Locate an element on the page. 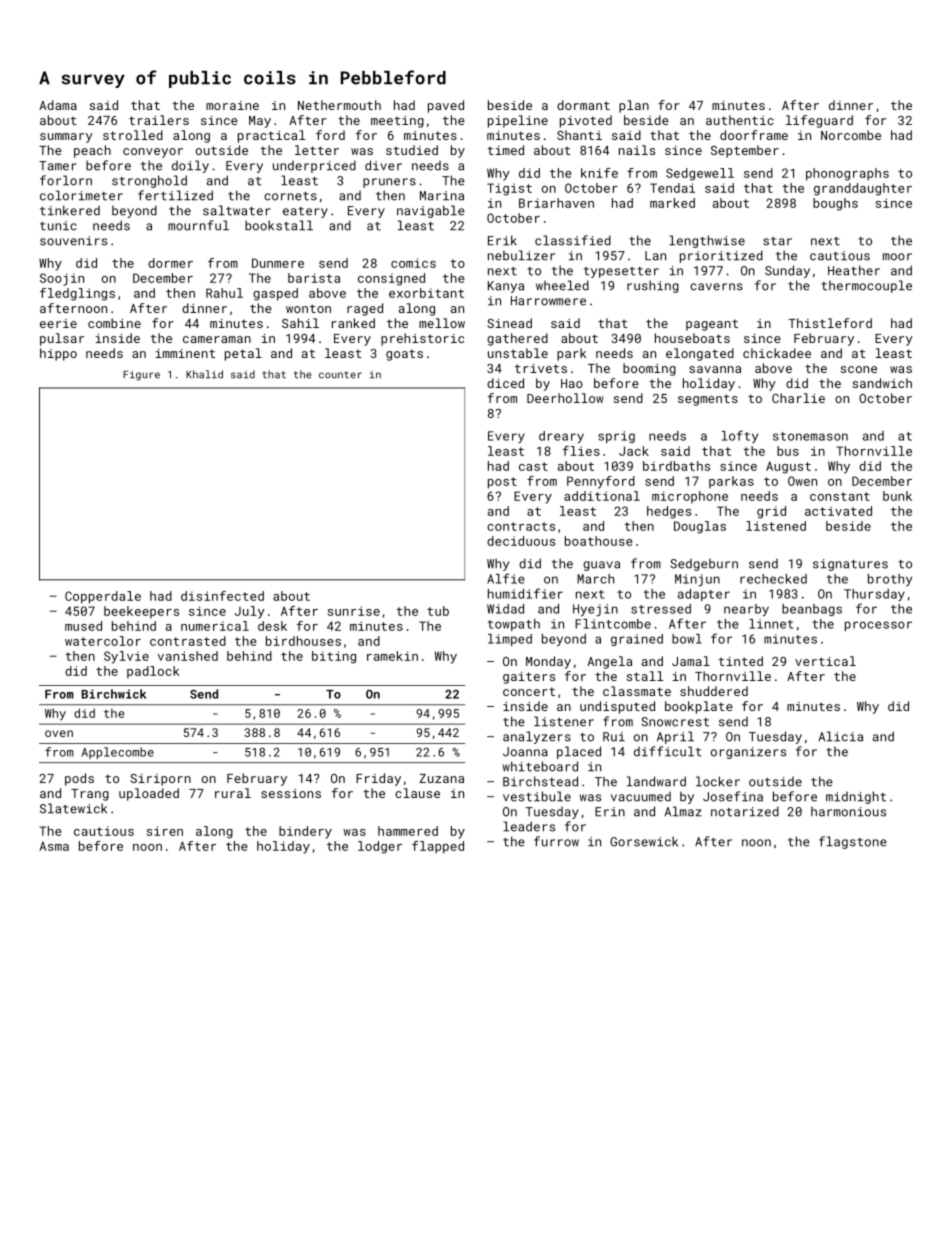 The height and width of the image is (1233, 952). grid is located at coordinates (771, 512).
